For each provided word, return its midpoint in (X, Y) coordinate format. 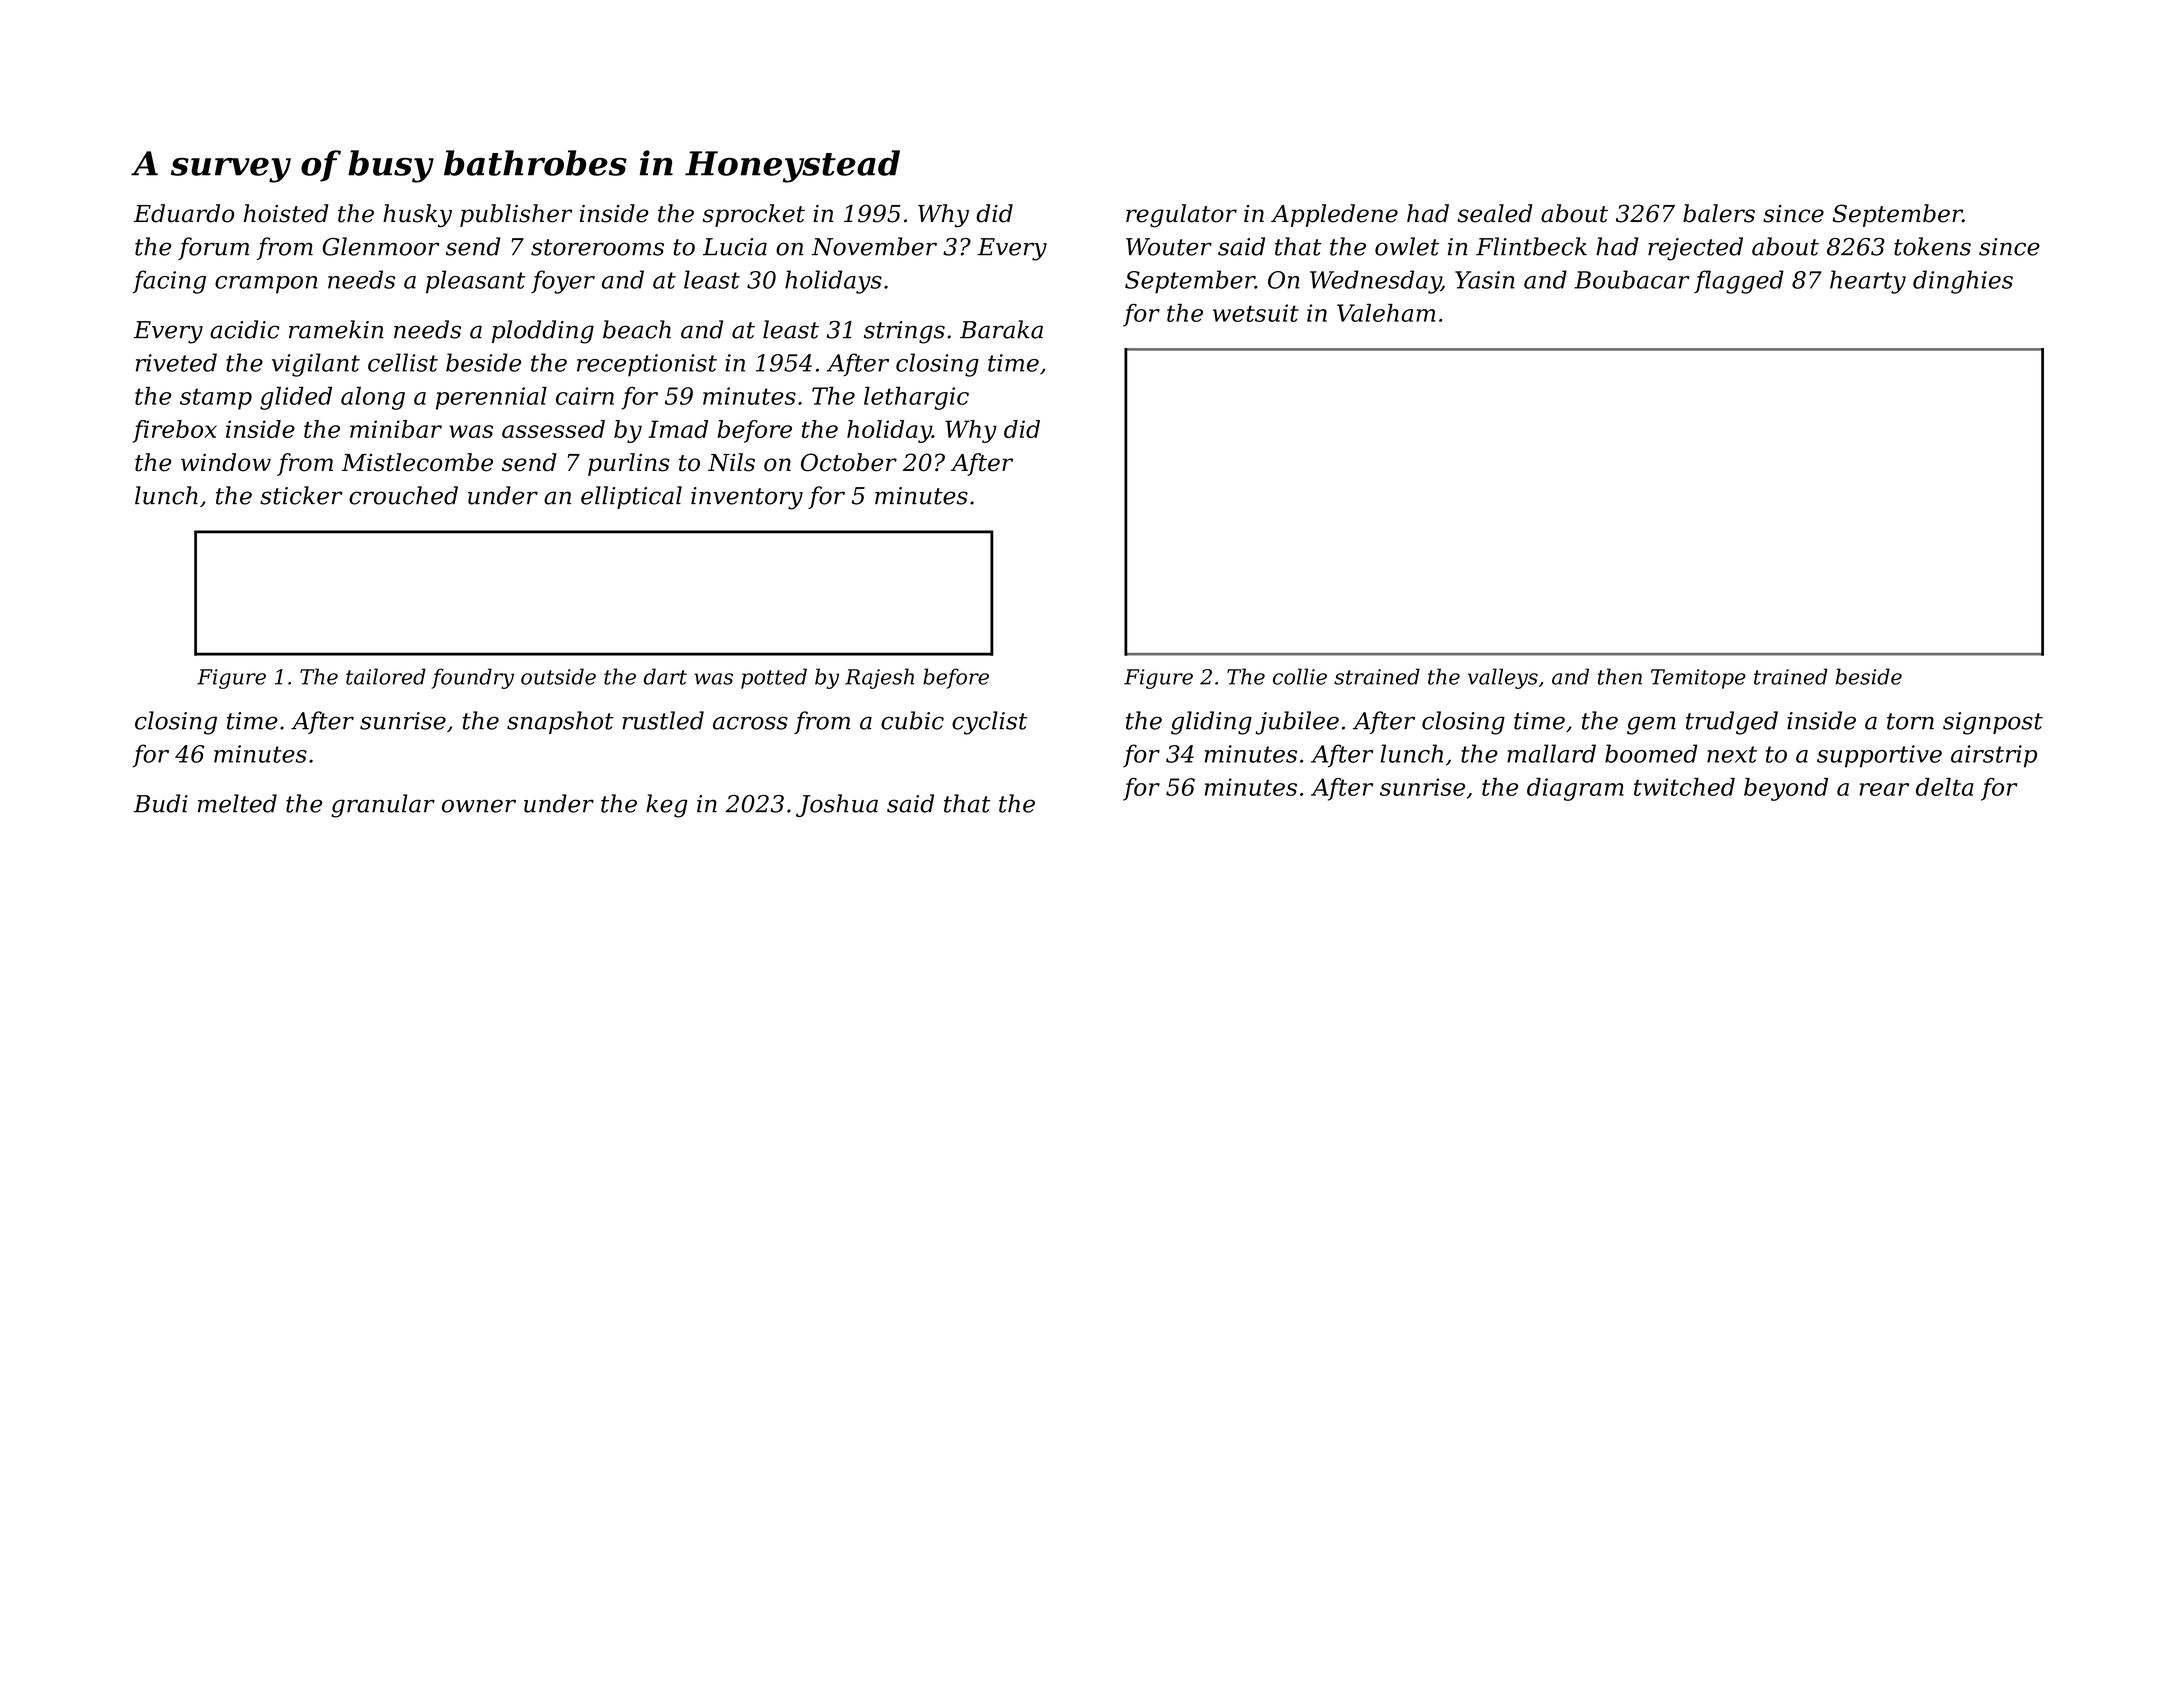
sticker (301, 495)
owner (479, 806)
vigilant (316, 365)
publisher (516, 215)
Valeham (1386, 313)
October (849, 462)
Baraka (1001, 329)
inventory (747, 498)
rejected (1695, 249)
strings (904, 332)
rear (1884, 789)
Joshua (837, 805)
